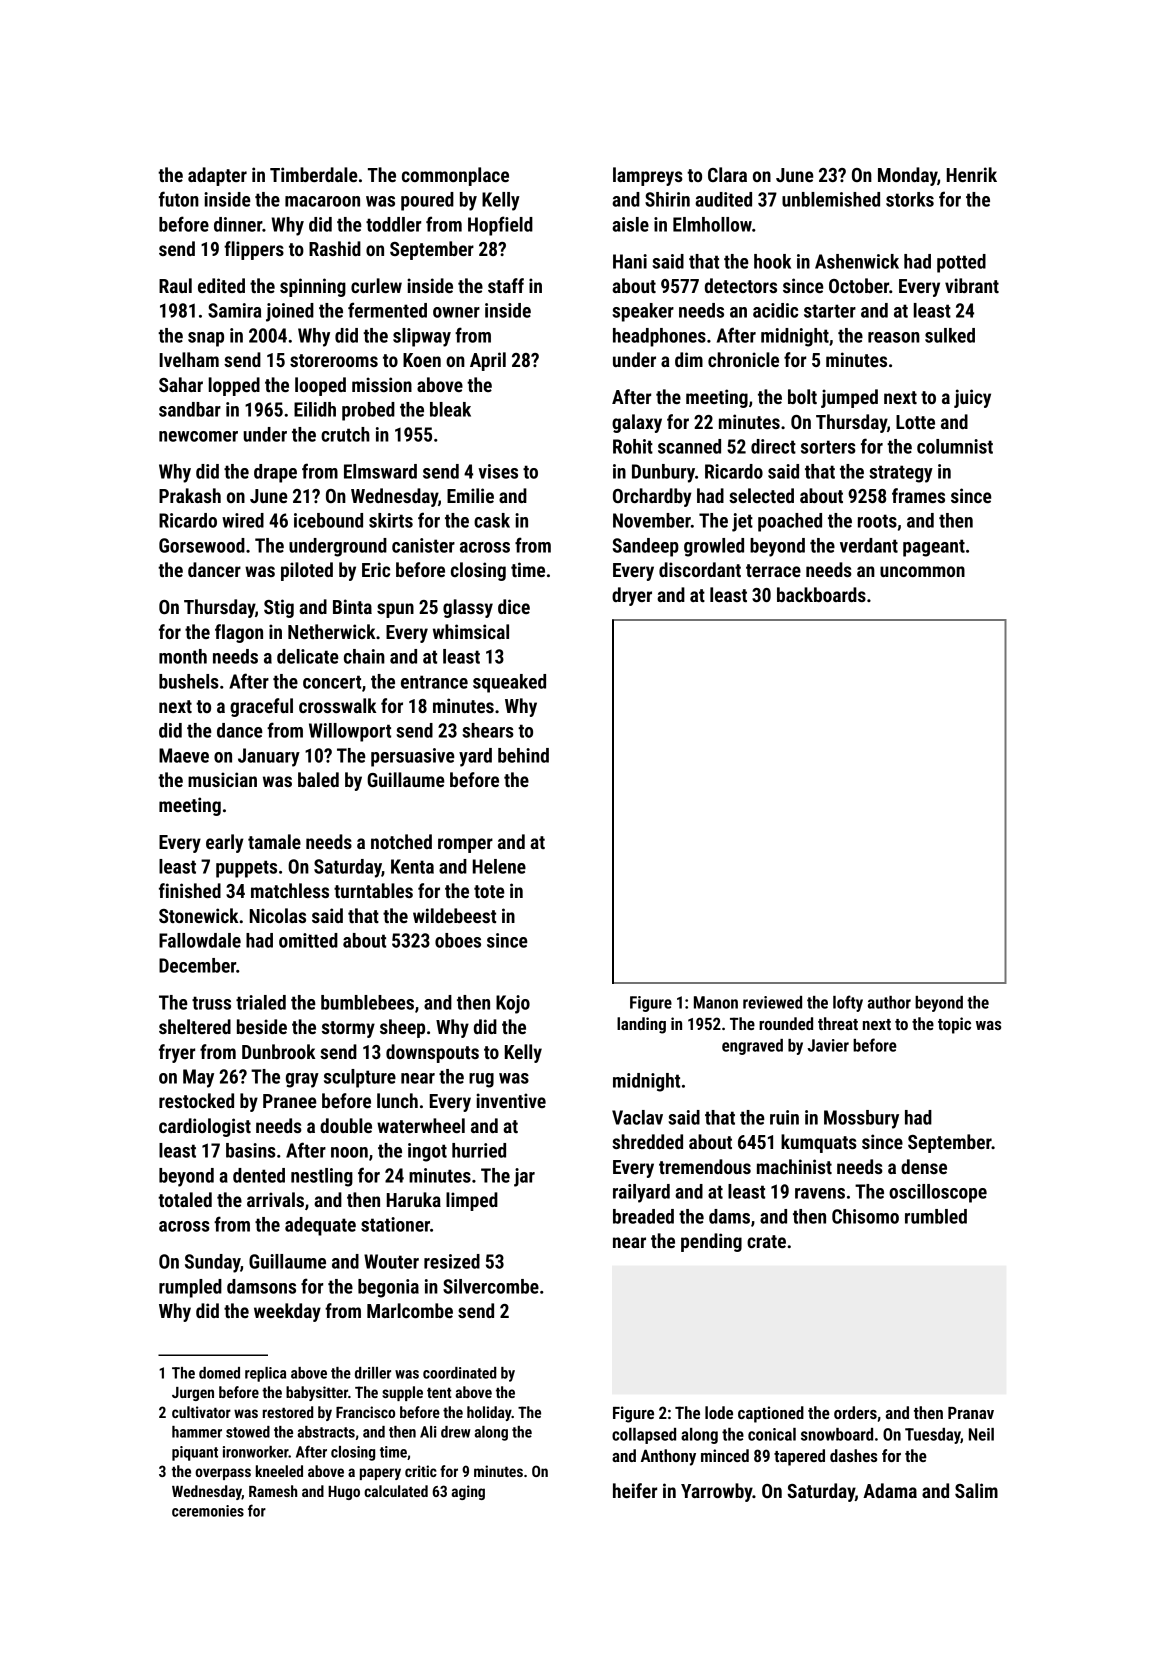  Describe the element at coordinates (217, 176) in the screenshot. I see `adapter` at that location.
